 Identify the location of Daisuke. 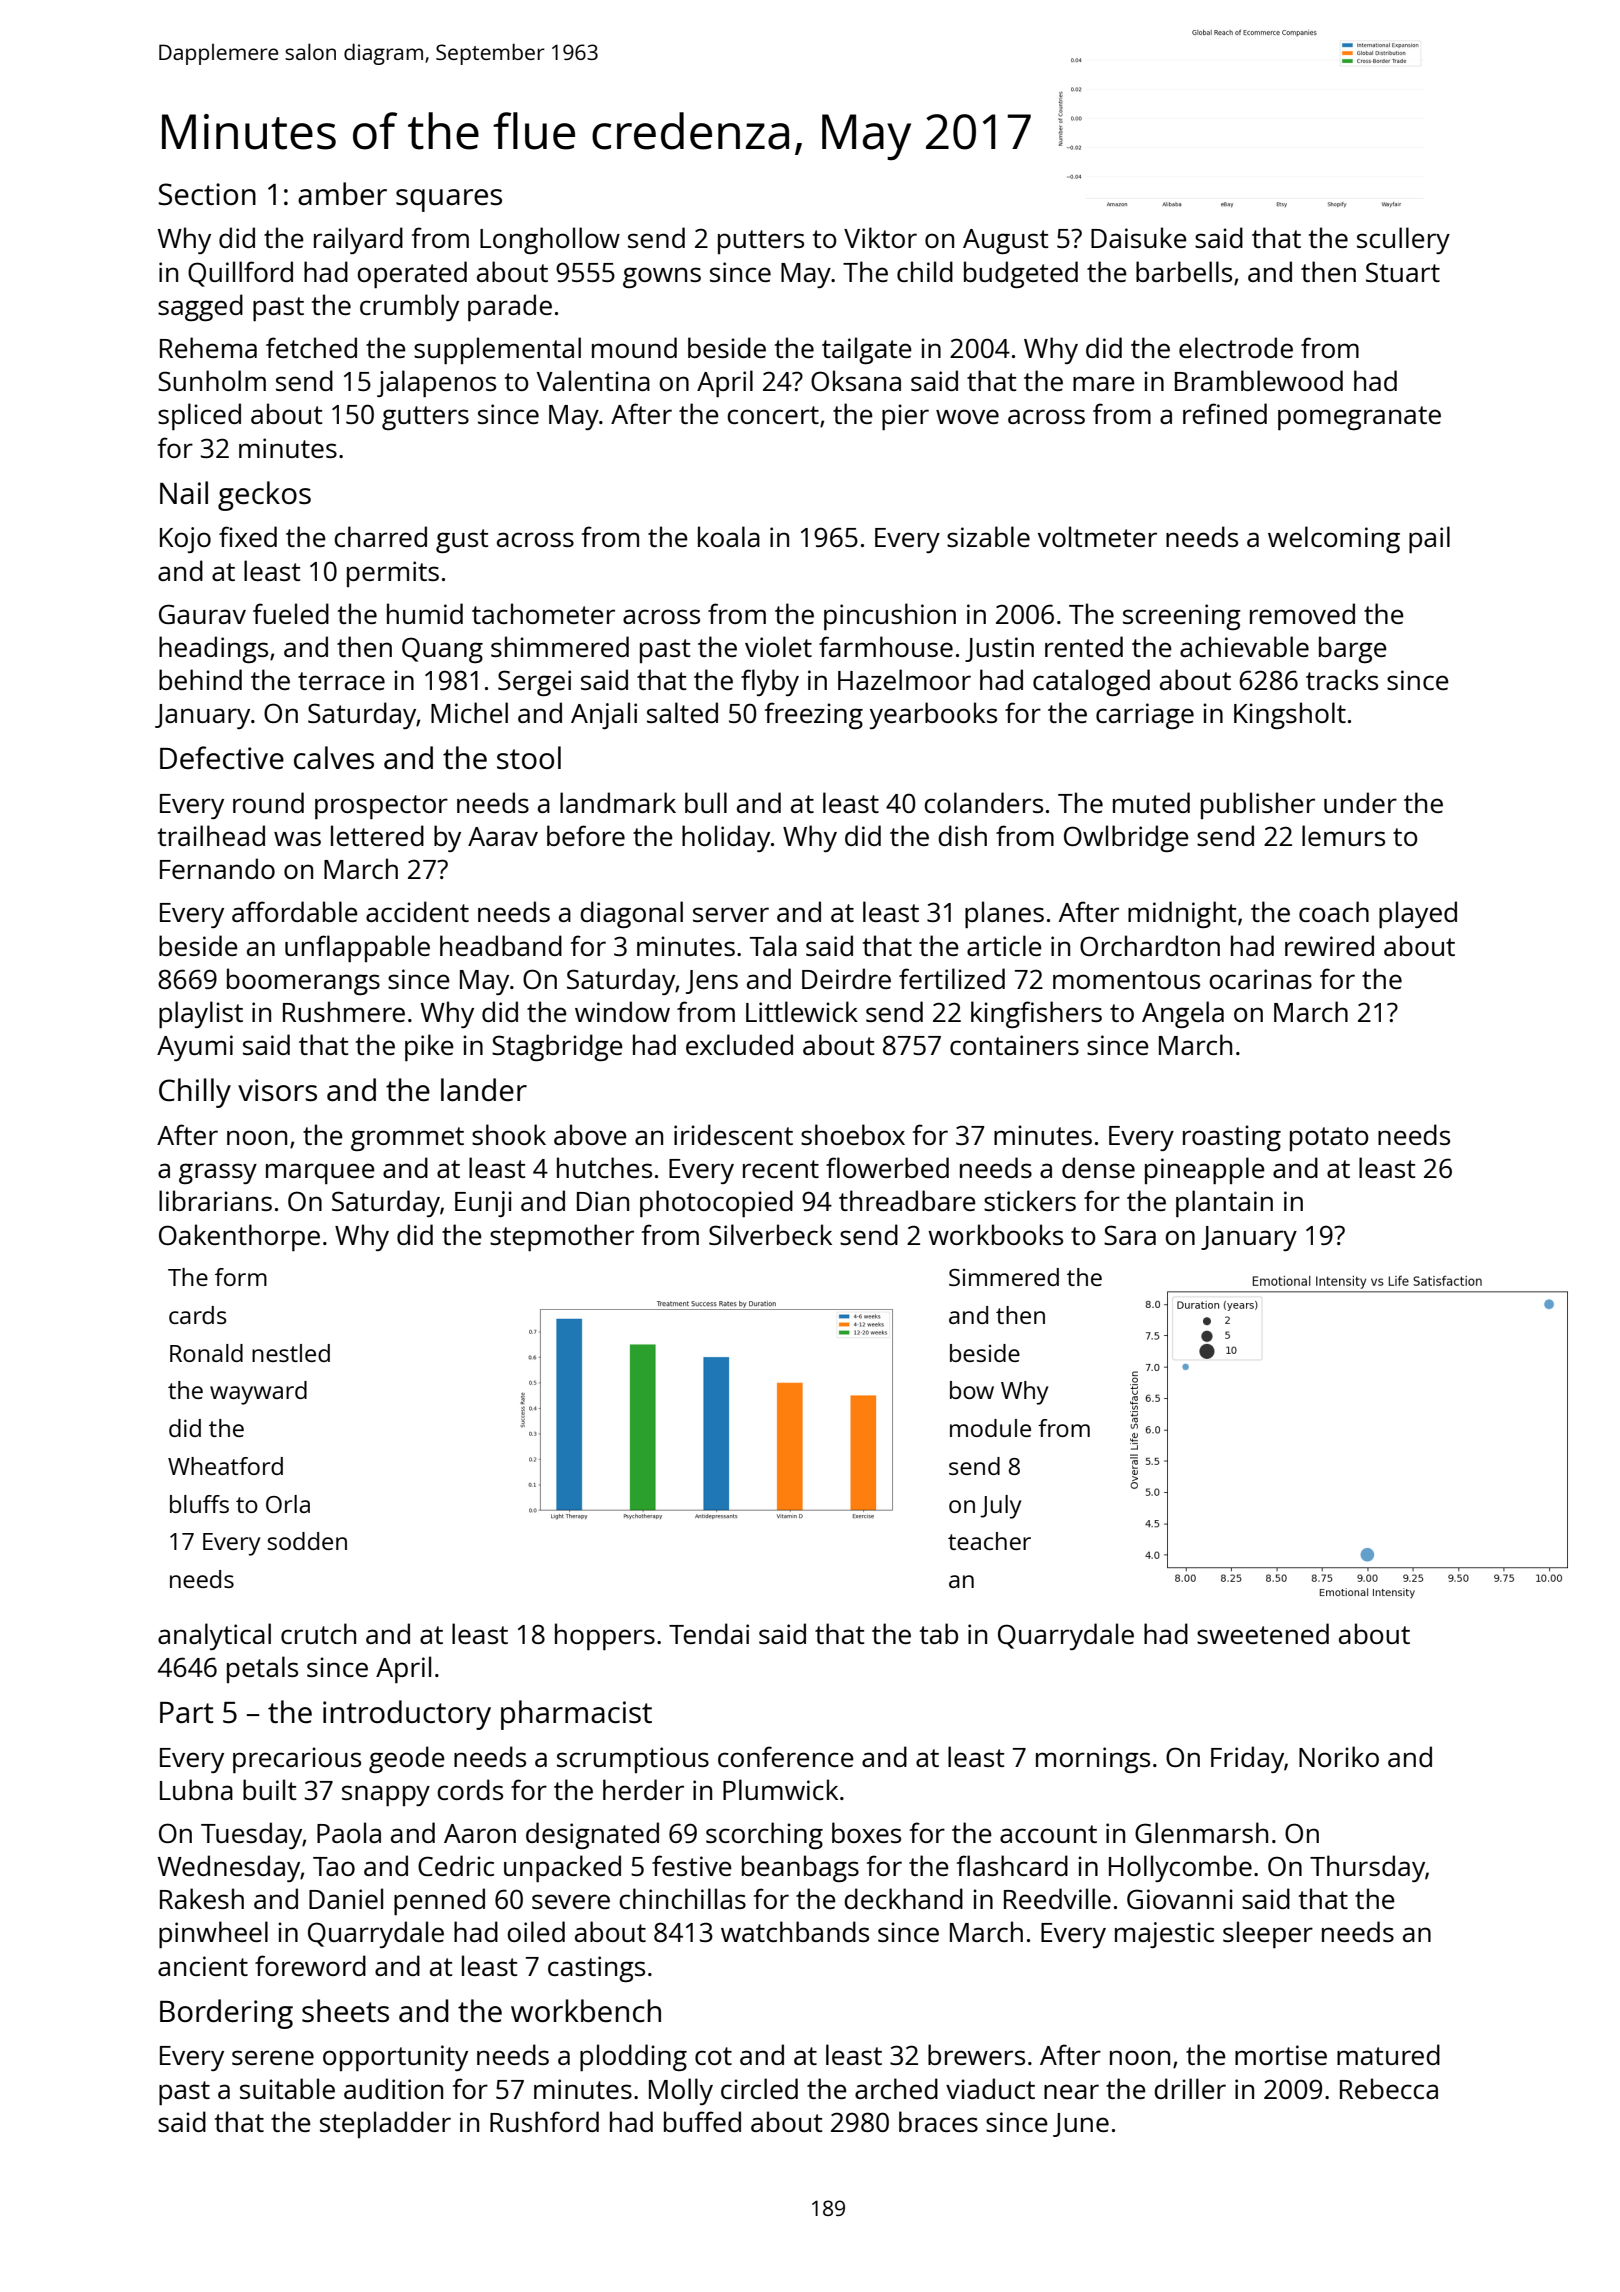
(1139, 237).
